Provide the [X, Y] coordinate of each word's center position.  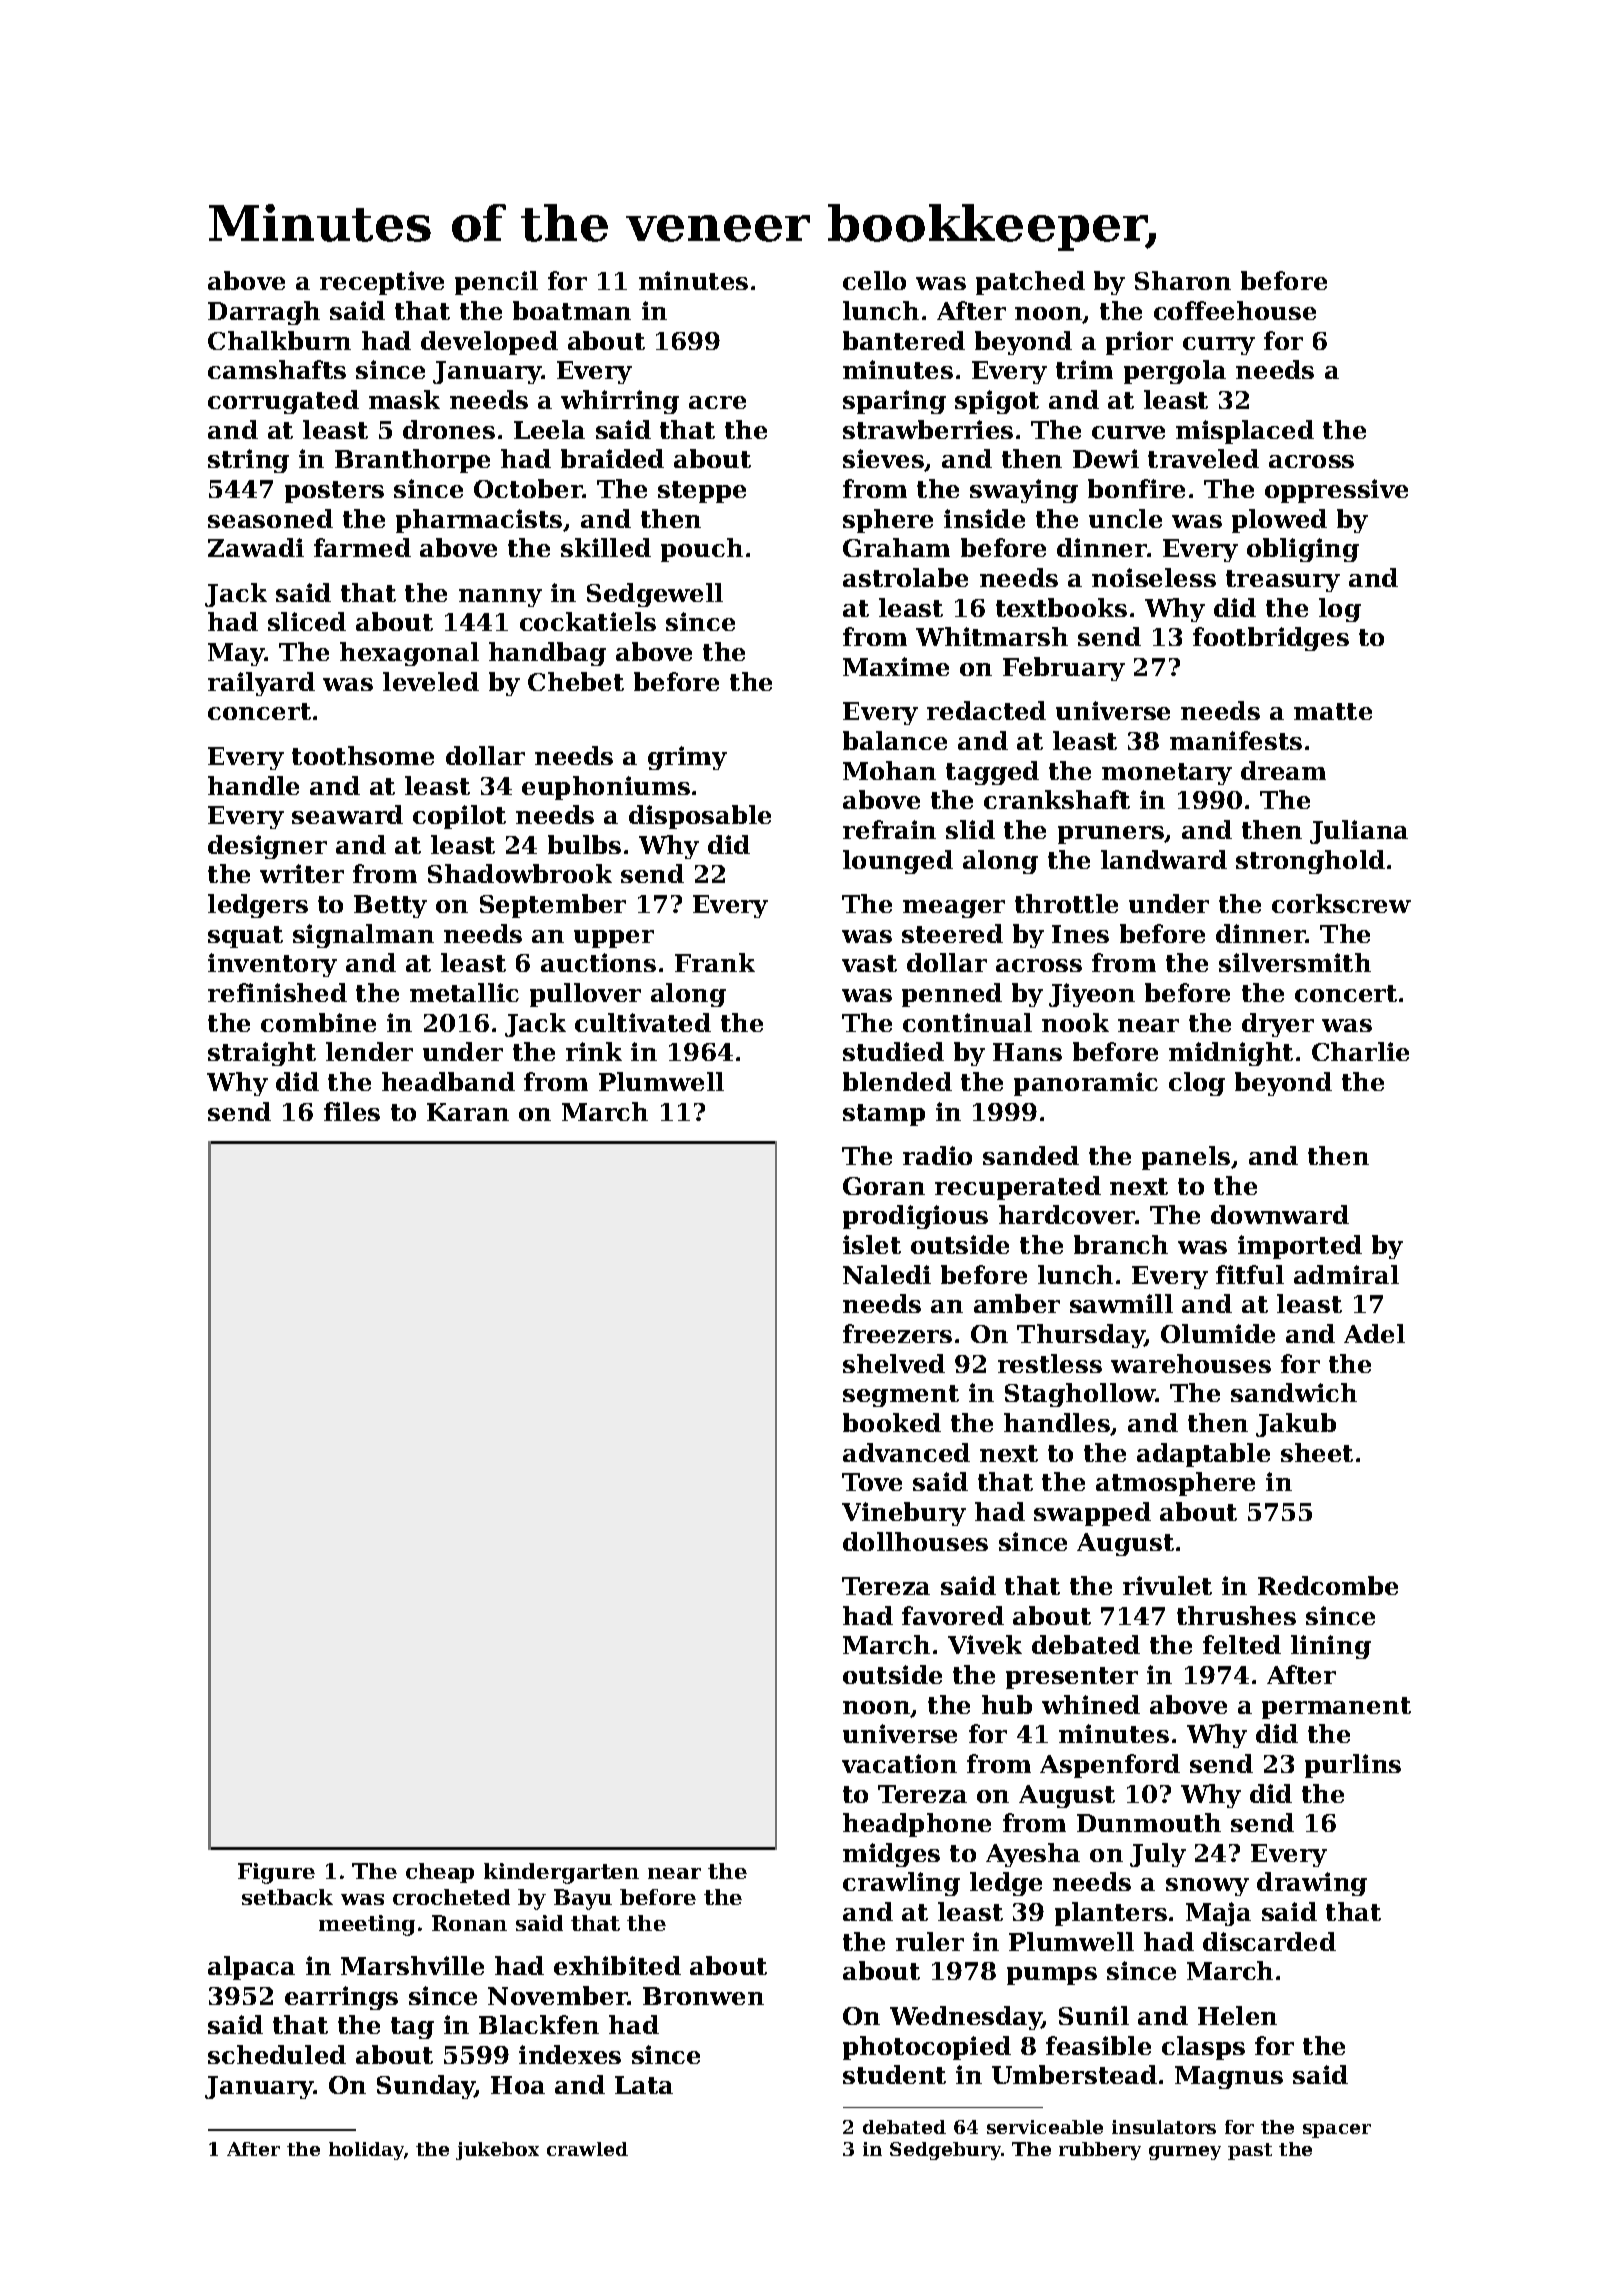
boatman [572, 310]
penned [952, 995]
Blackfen [539, 2024]
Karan [468, 1112]
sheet [1317, 1452]
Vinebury [904, 1514]
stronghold [1310, 862]
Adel [1374, 1333]
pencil [496, 283]
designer [267, 847]
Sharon [1183, 280]
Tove [872, 1482]
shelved [894, 1363]
